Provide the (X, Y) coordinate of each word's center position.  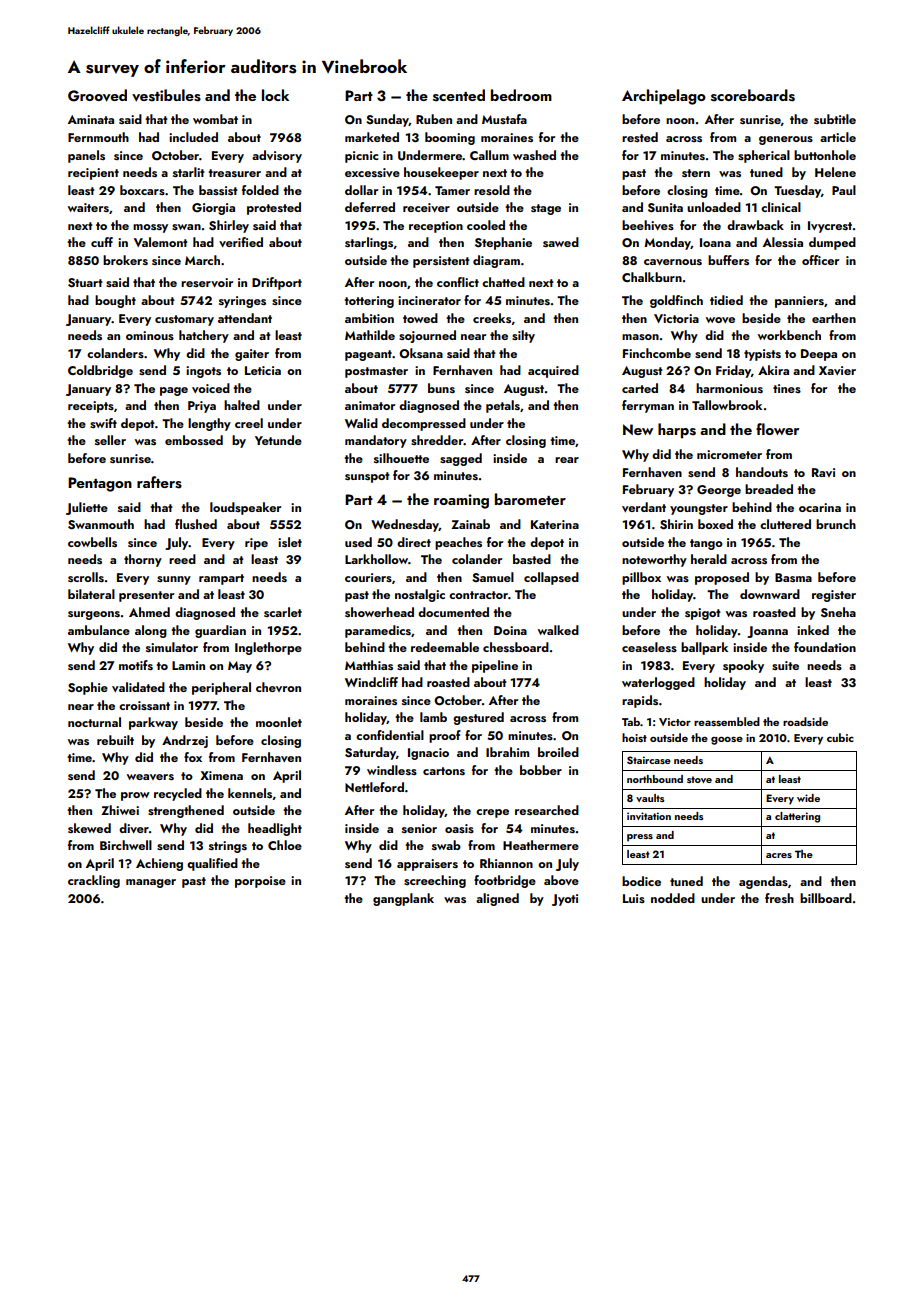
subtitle (835, 119)
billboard (826, 898)
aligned (497, 899)
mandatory (376, 441)
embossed (194, 440)
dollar (361, 190)
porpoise (260, 882)
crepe (492, 813)
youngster (699, 509)
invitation (649, 816)
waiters (88, 207)
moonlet (279, 722)
